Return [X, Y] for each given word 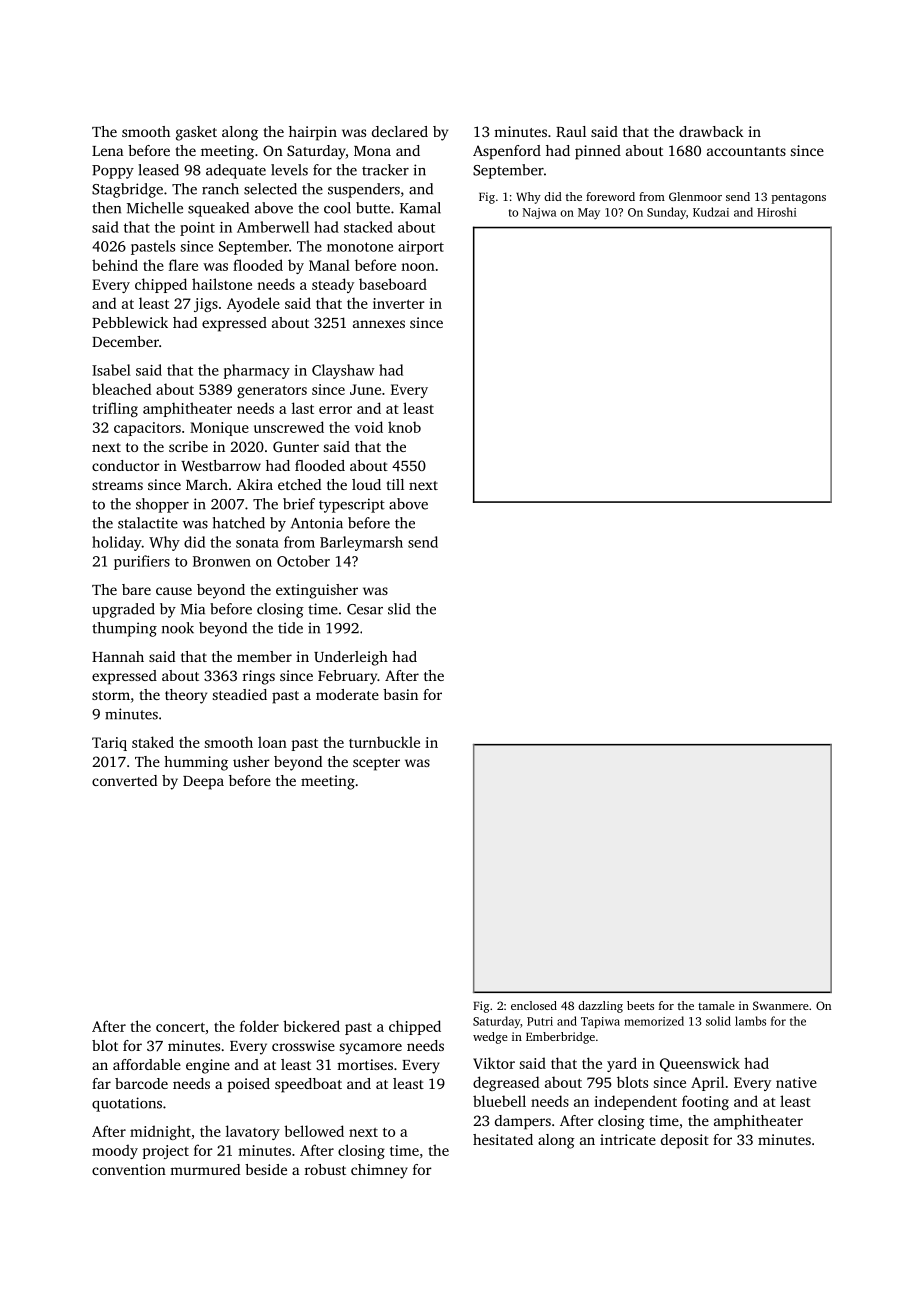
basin [400, 694]
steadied [240, 694]
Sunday [666, 213]
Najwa [540, 213]
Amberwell [273, 227]
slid [399, 609]
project [166, 1152]
